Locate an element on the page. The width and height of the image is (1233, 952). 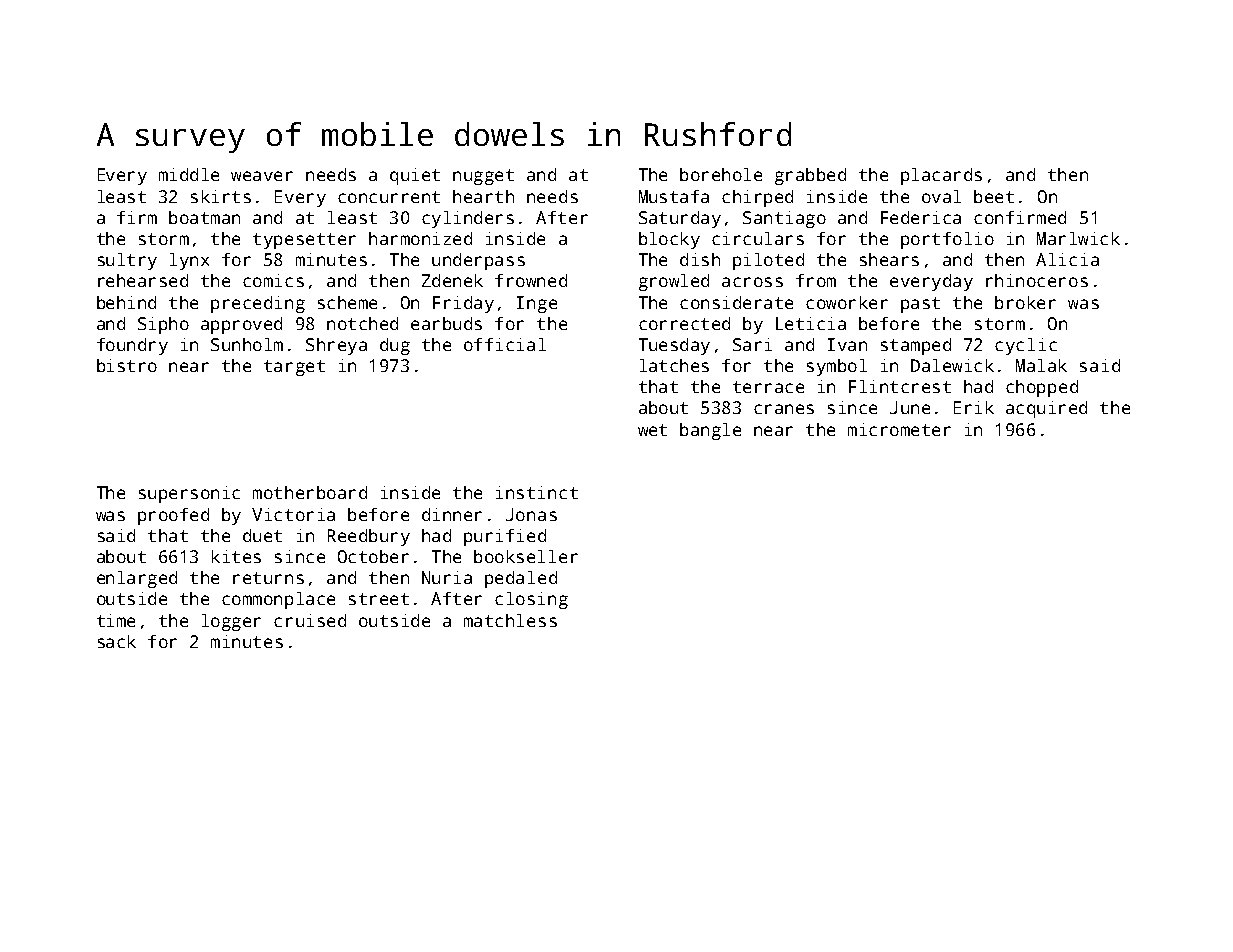
borehole is located at coordinates (721, 174).
